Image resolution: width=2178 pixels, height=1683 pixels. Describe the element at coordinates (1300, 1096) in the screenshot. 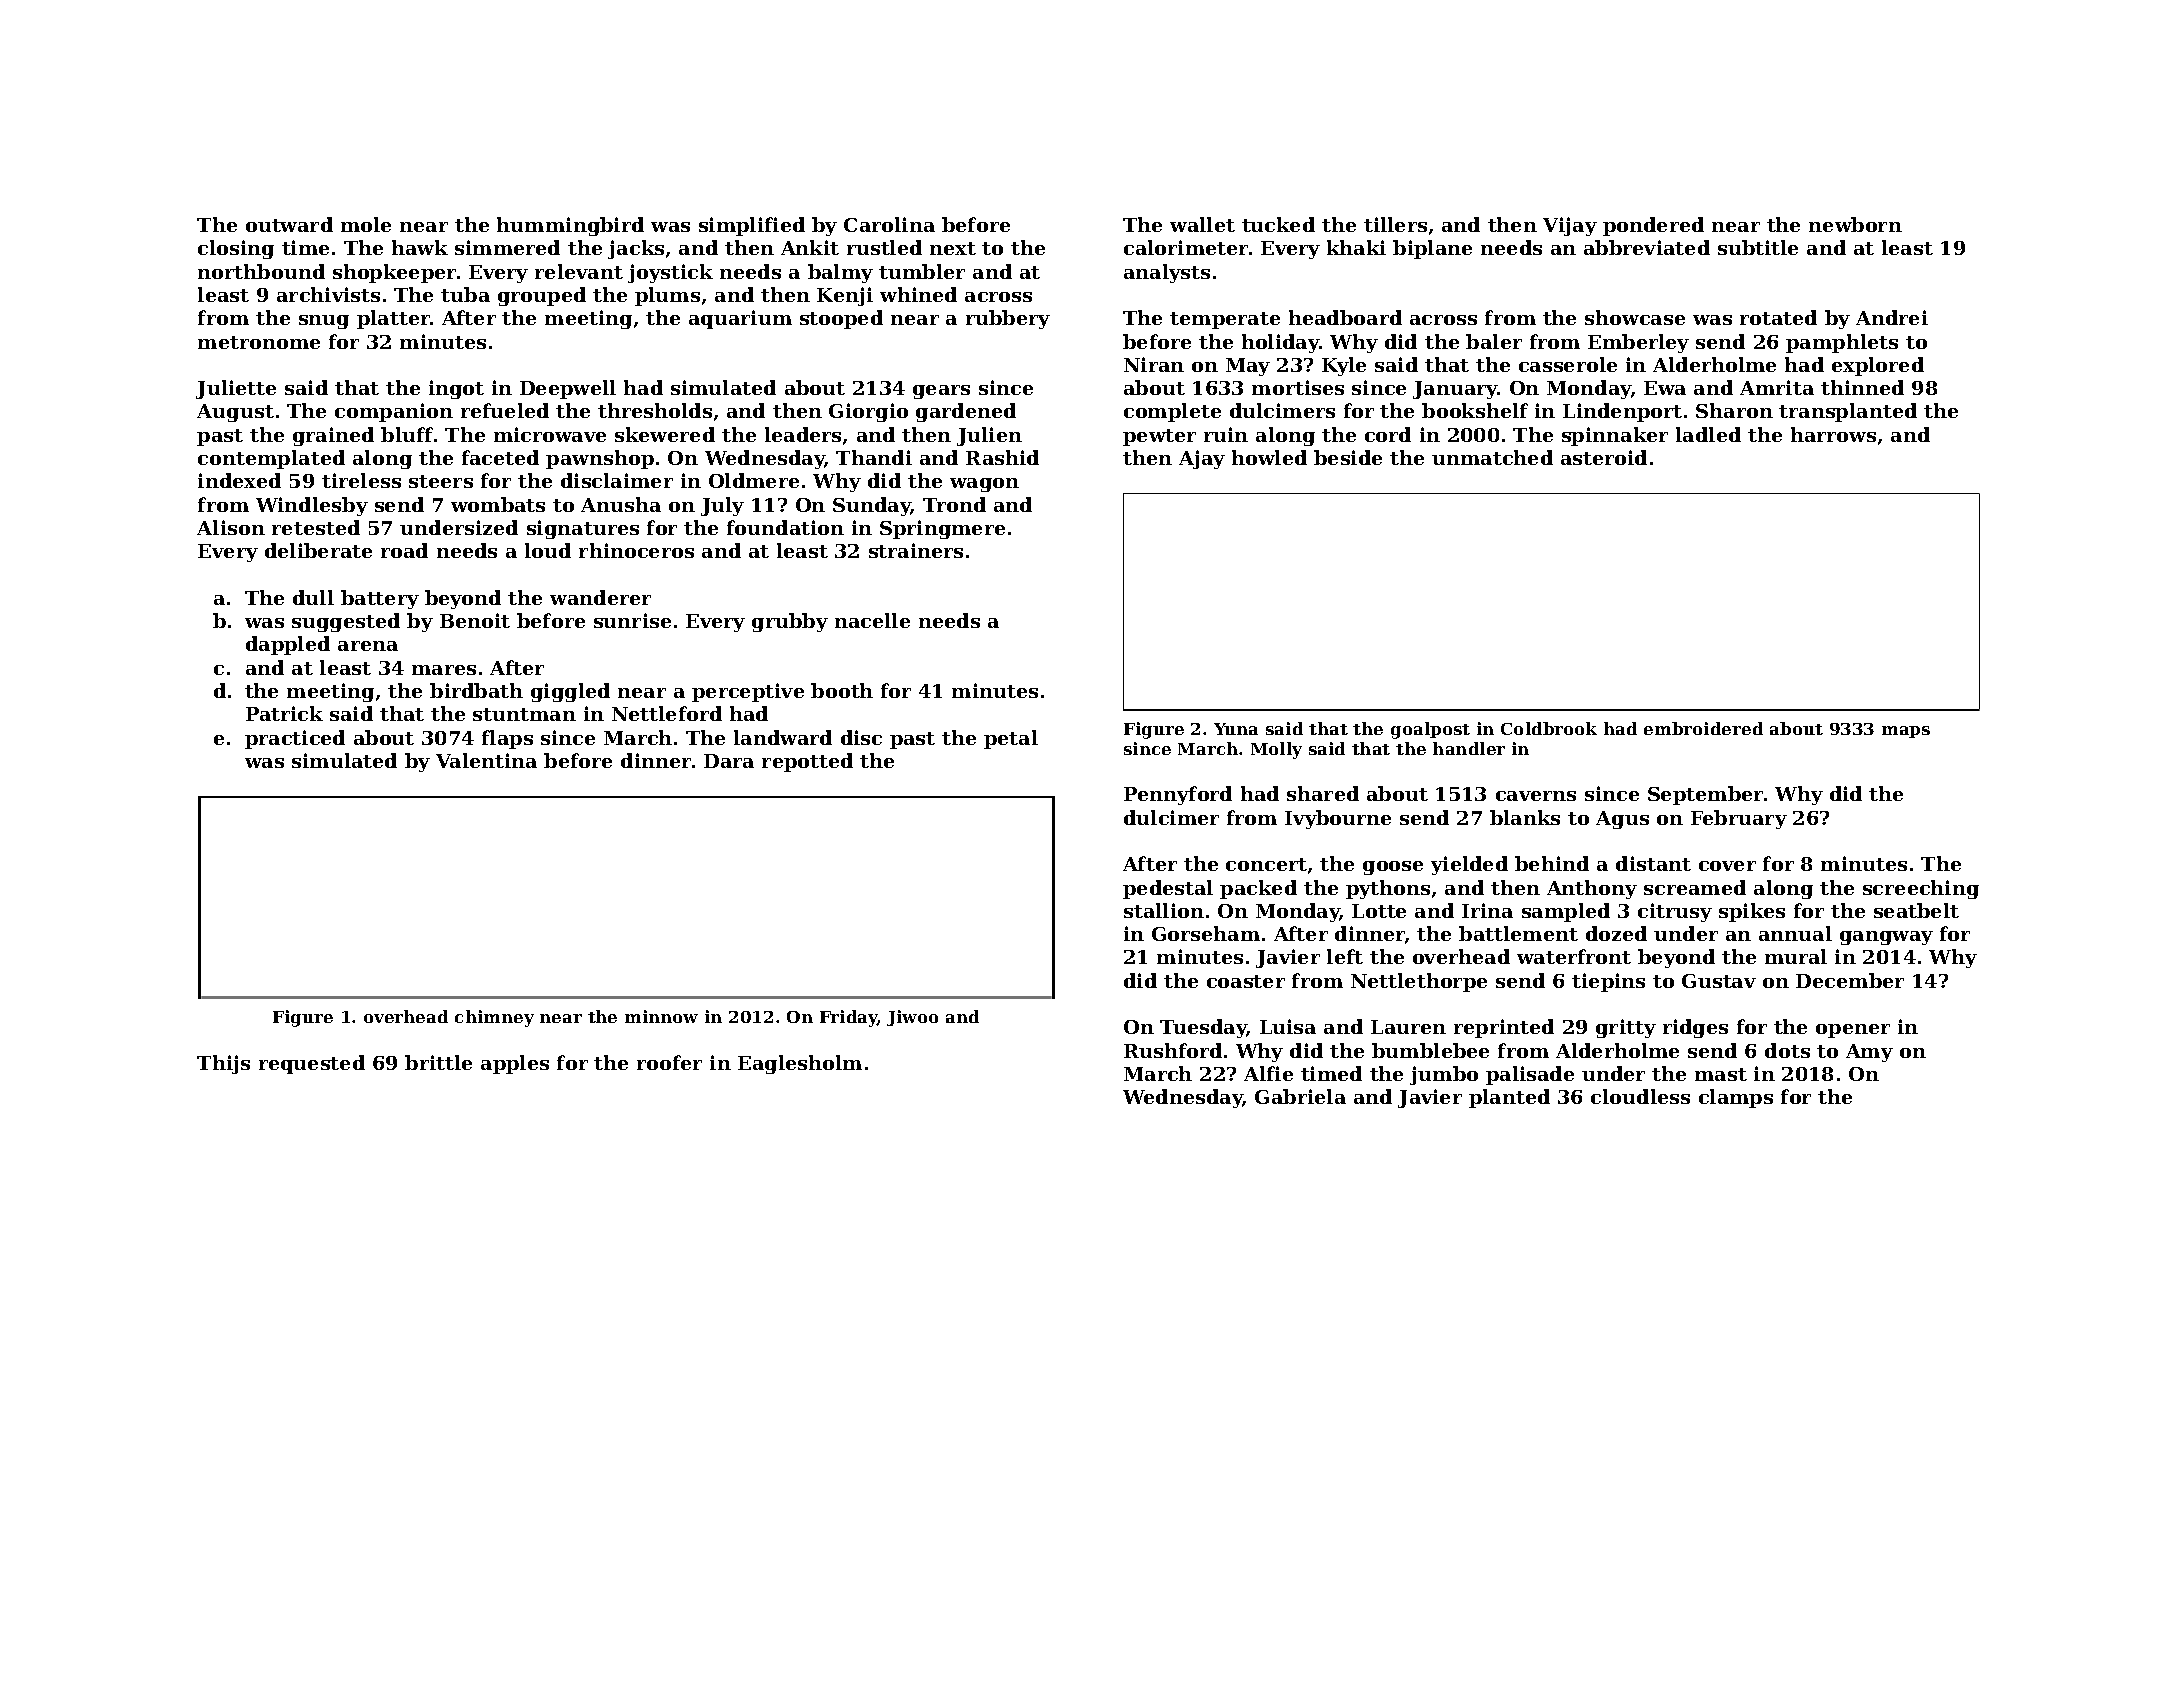

I see `Gabriela` at that location.
